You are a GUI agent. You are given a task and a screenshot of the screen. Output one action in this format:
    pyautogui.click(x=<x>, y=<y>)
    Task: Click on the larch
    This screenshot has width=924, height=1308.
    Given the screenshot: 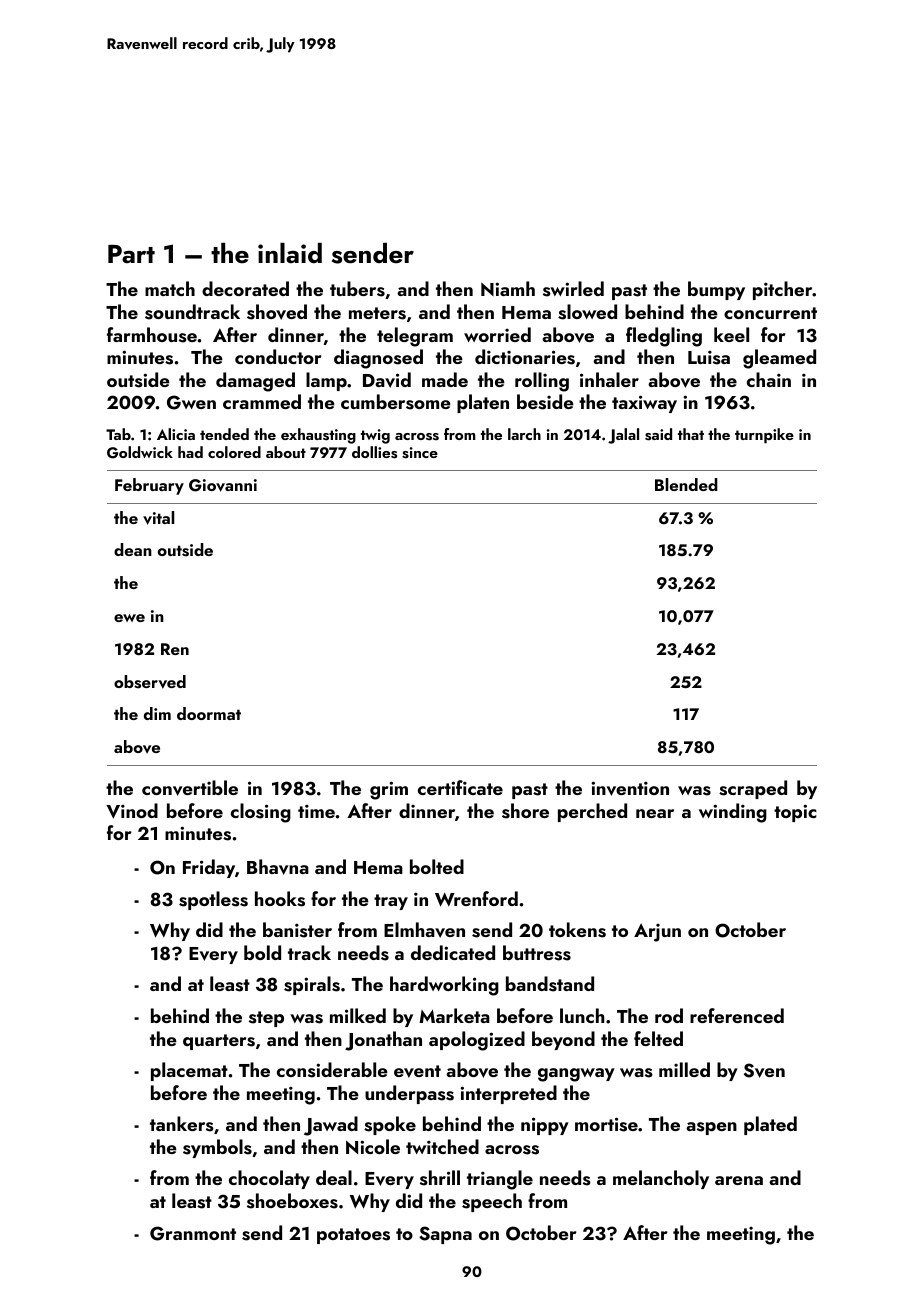 What is the action you would take?
    pyautogui.click(x=524, y=434)
